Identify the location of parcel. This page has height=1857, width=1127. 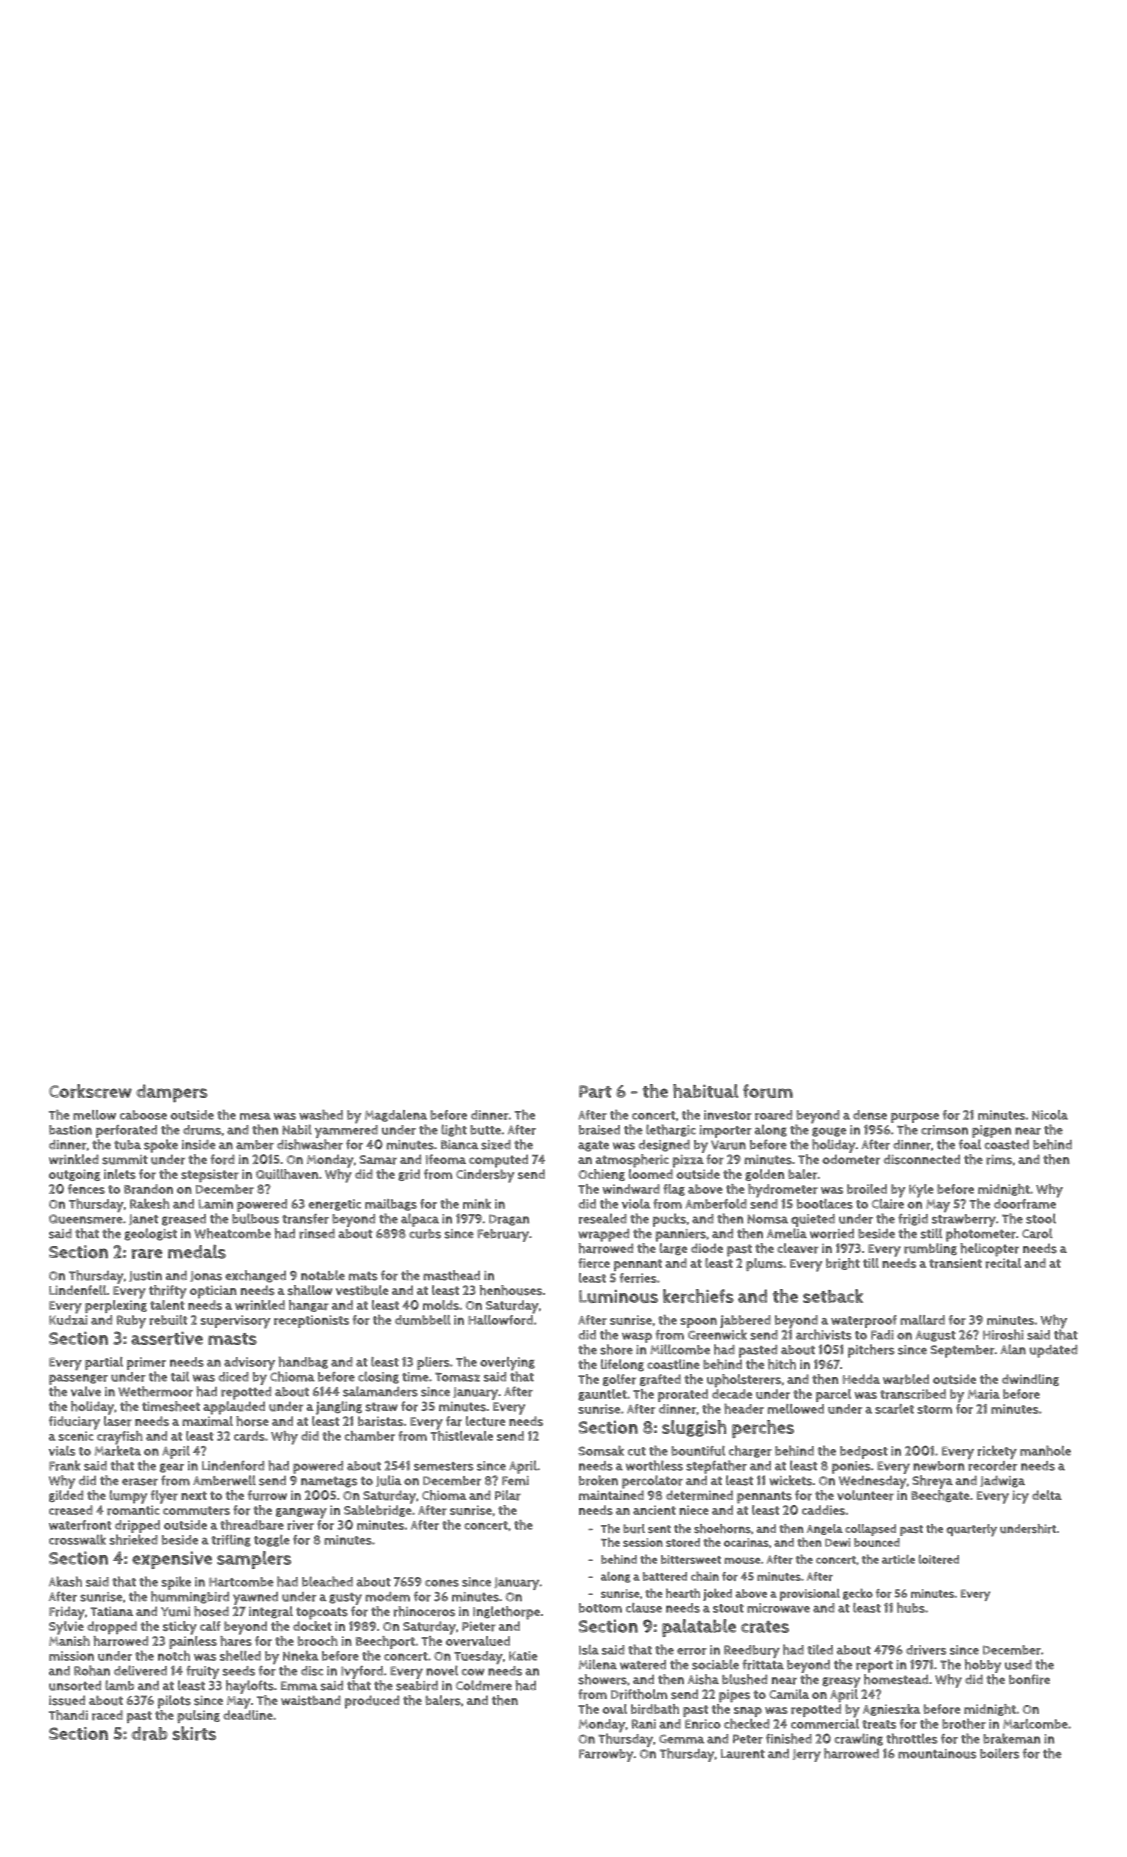
(833, 1395).
